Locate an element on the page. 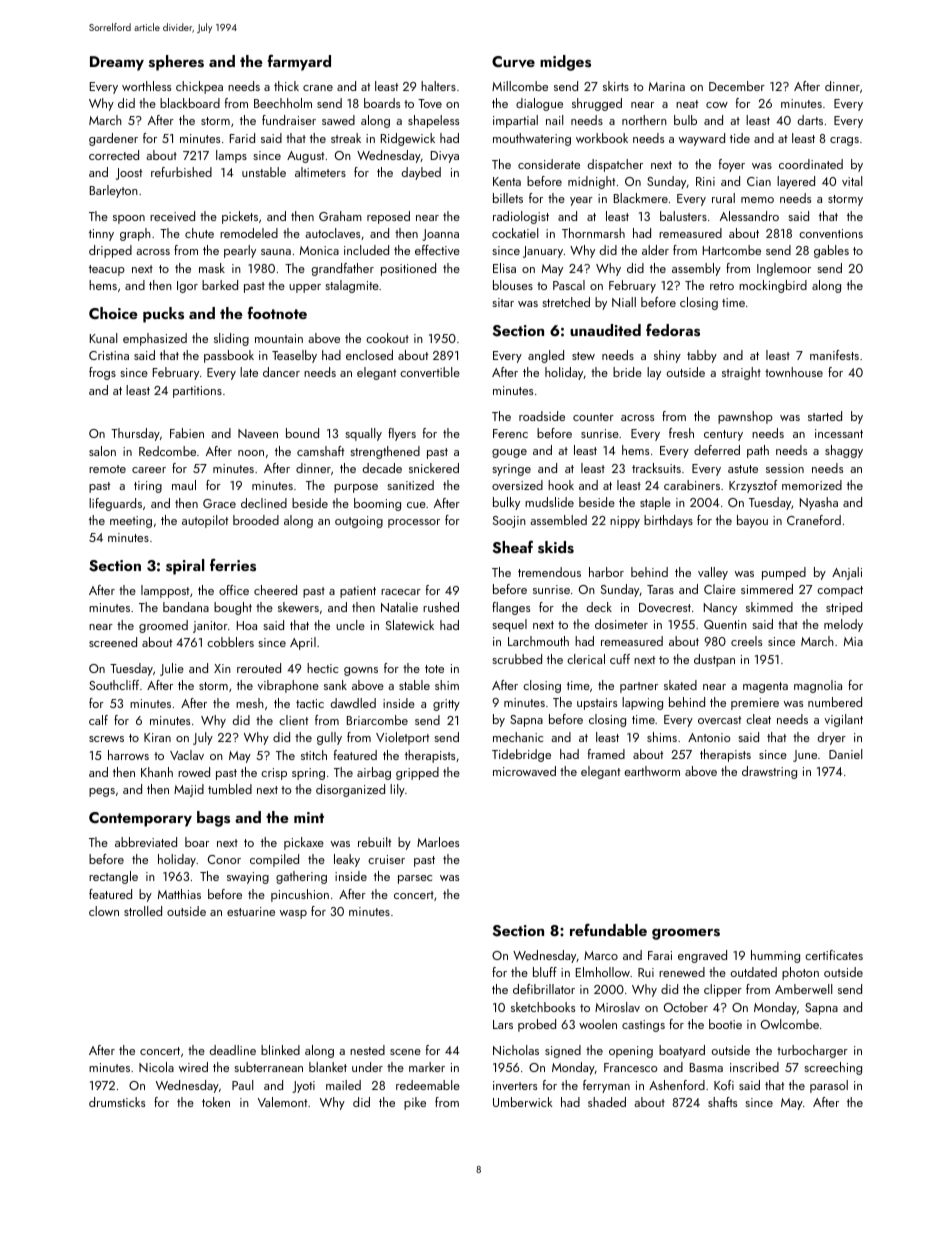 The height and width of the page is (1233, 952). Joost is located at coordinates (129, 174).
